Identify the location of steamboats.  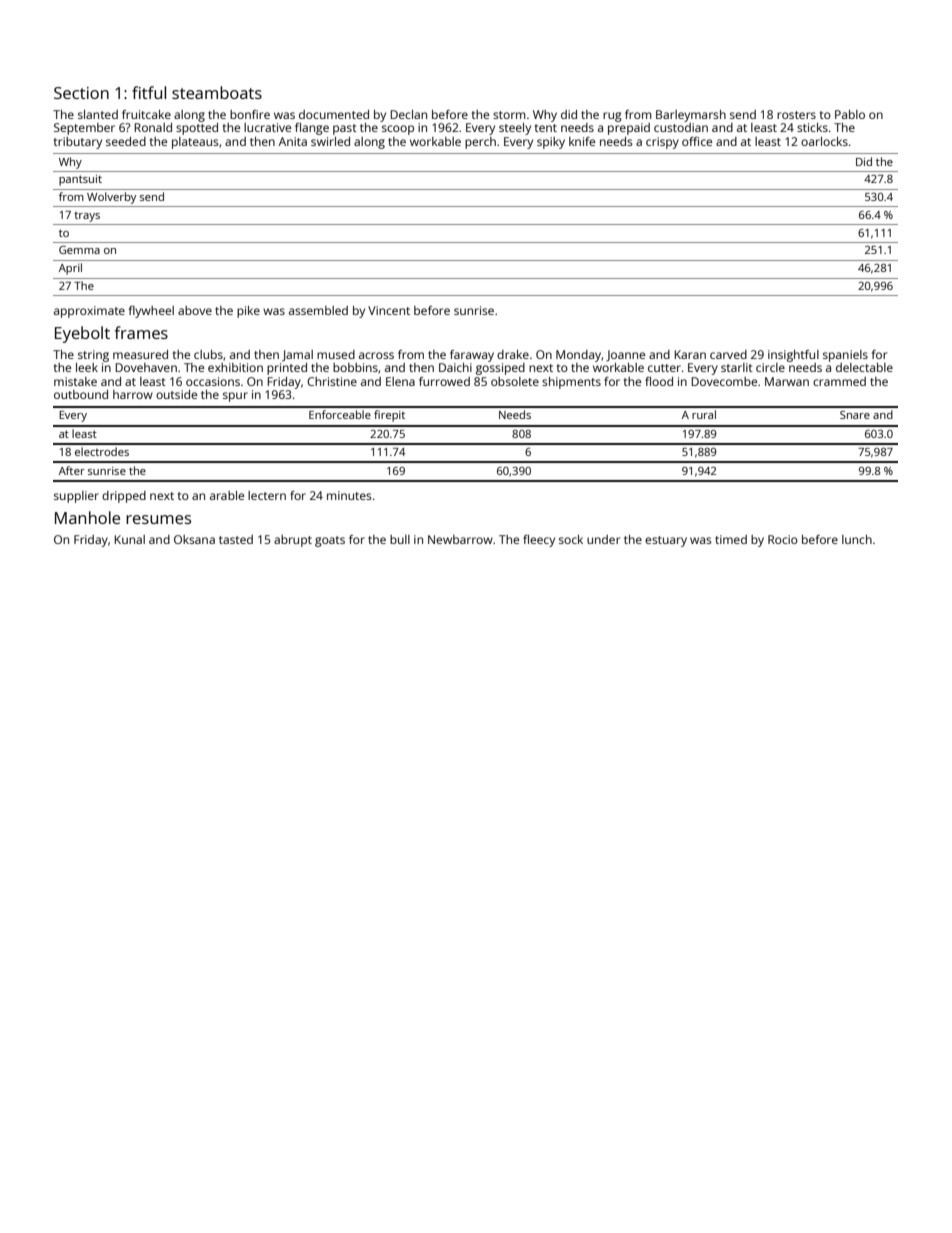
(217, 92).
